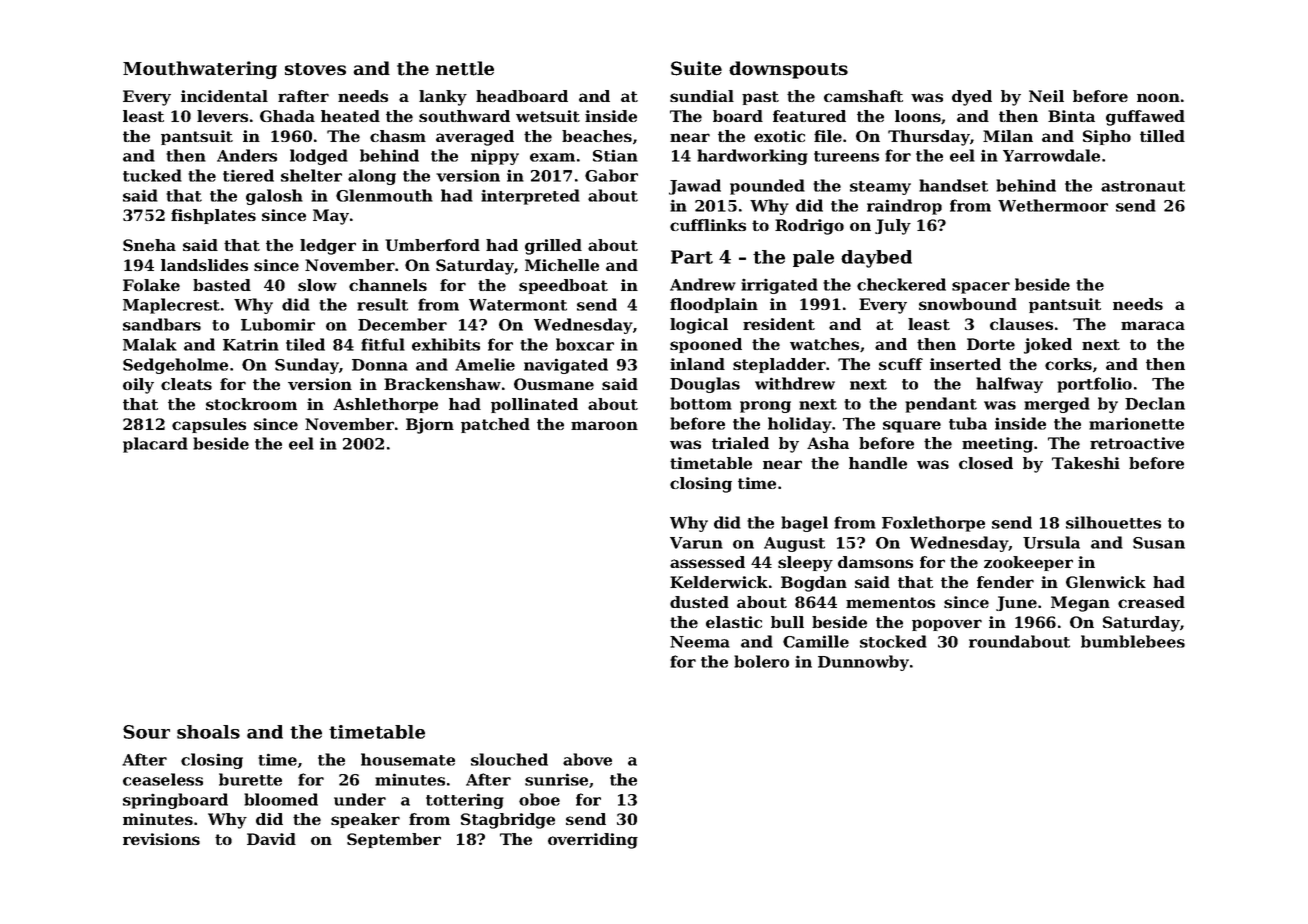  Describe the element at coordinates (1005, 582) in the screenshot. I see `fender` at that location.
